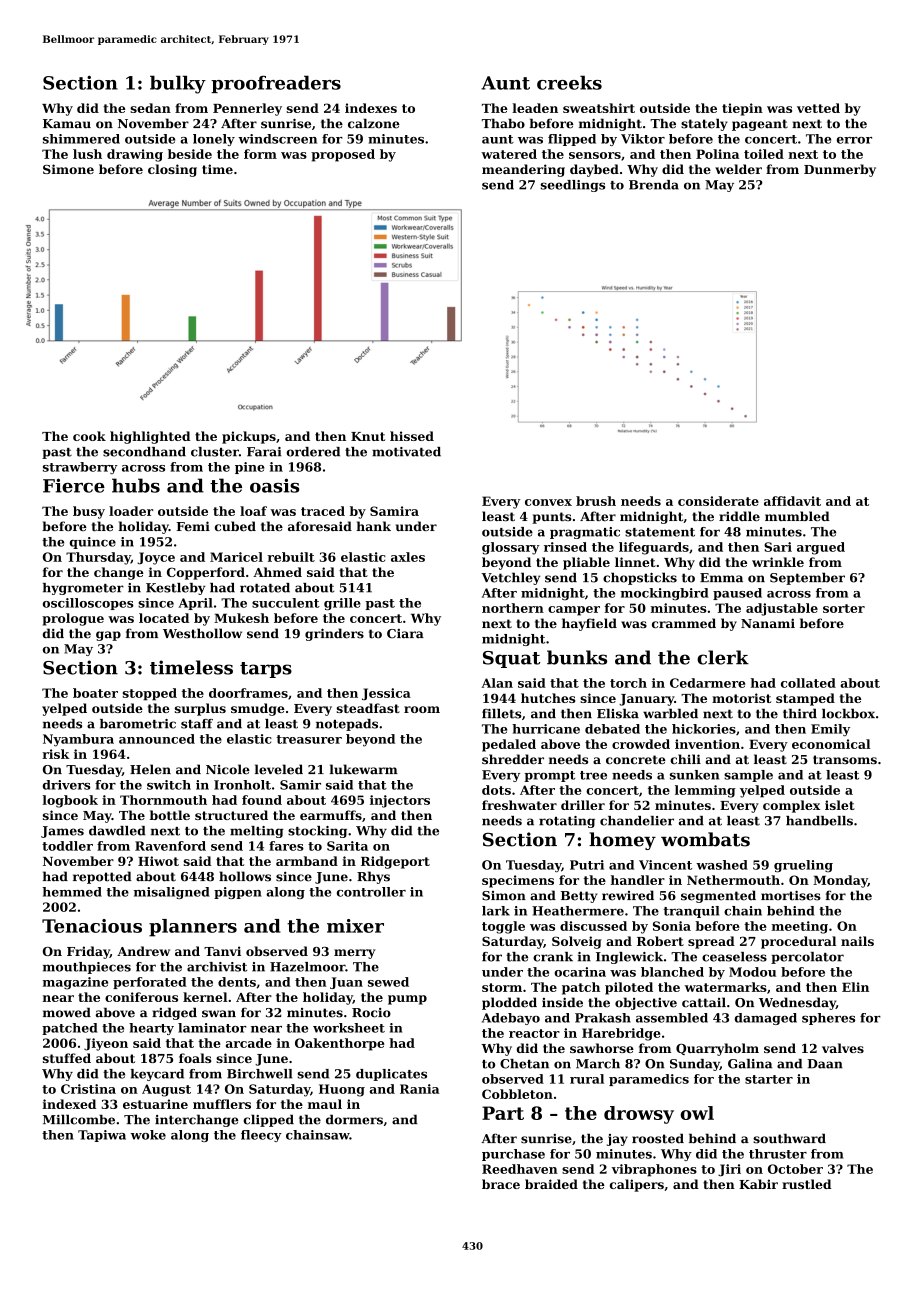  What do you see at coordinates (738, 169) in the document?
I see `welder` at bounding box center [738, 169].
